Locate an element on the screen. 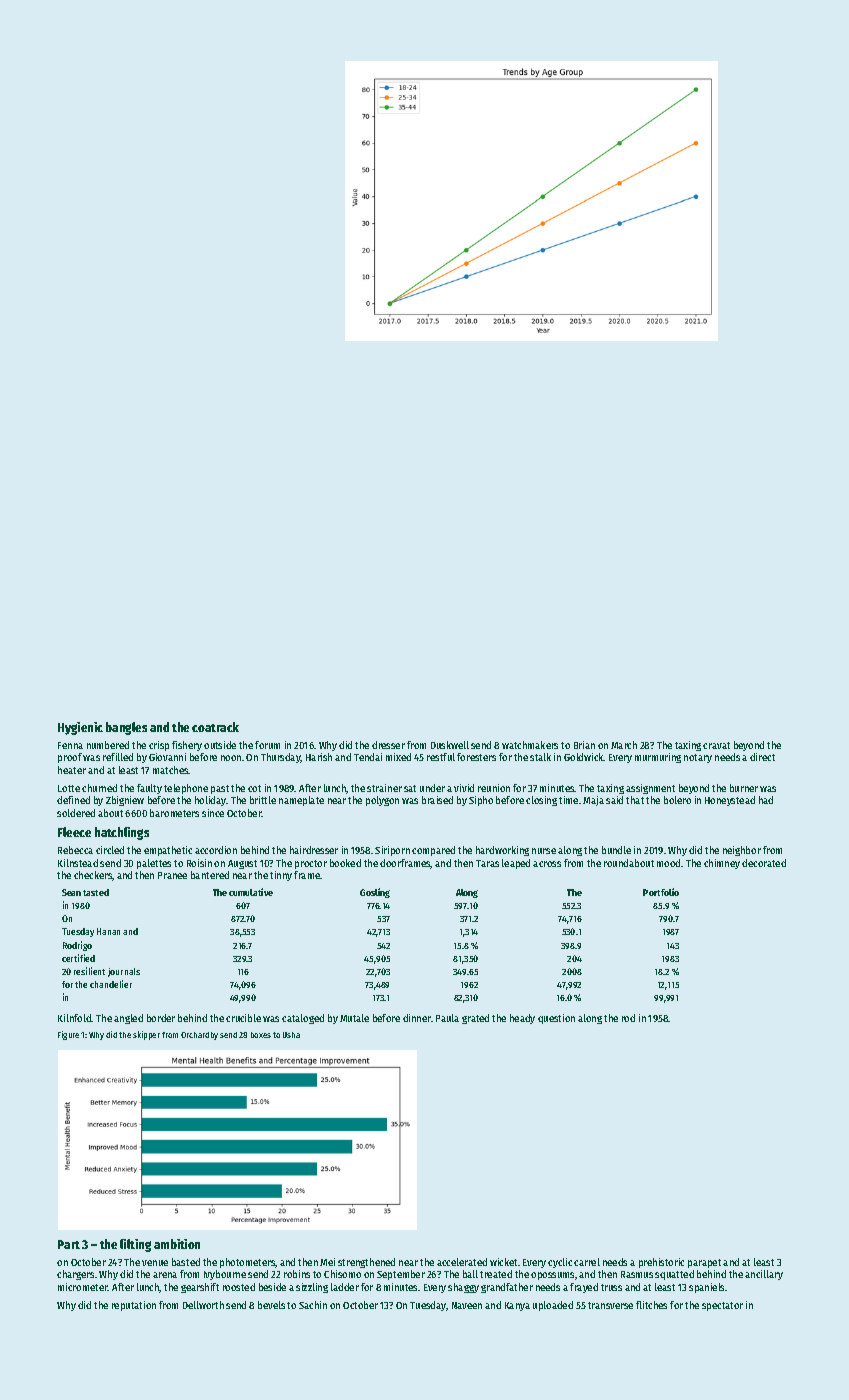 Image resolution: width=849 pixels, height=1400 pixels. crucible is located at coordinates (243, 1018).
